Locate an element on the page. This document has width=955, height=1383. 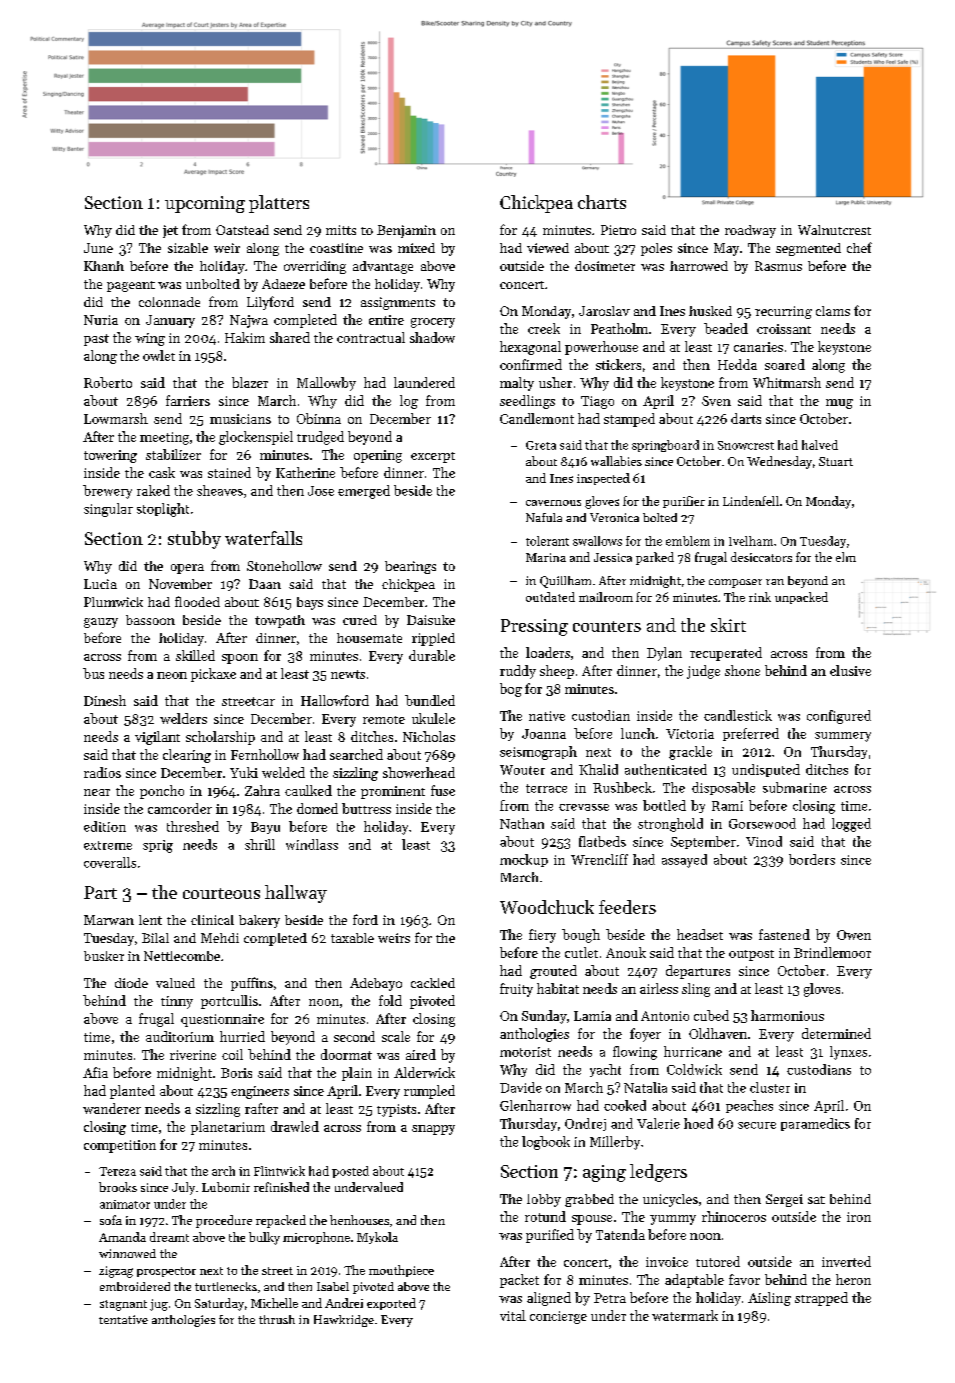
Sergei is located at coordinates (784, 1200).
